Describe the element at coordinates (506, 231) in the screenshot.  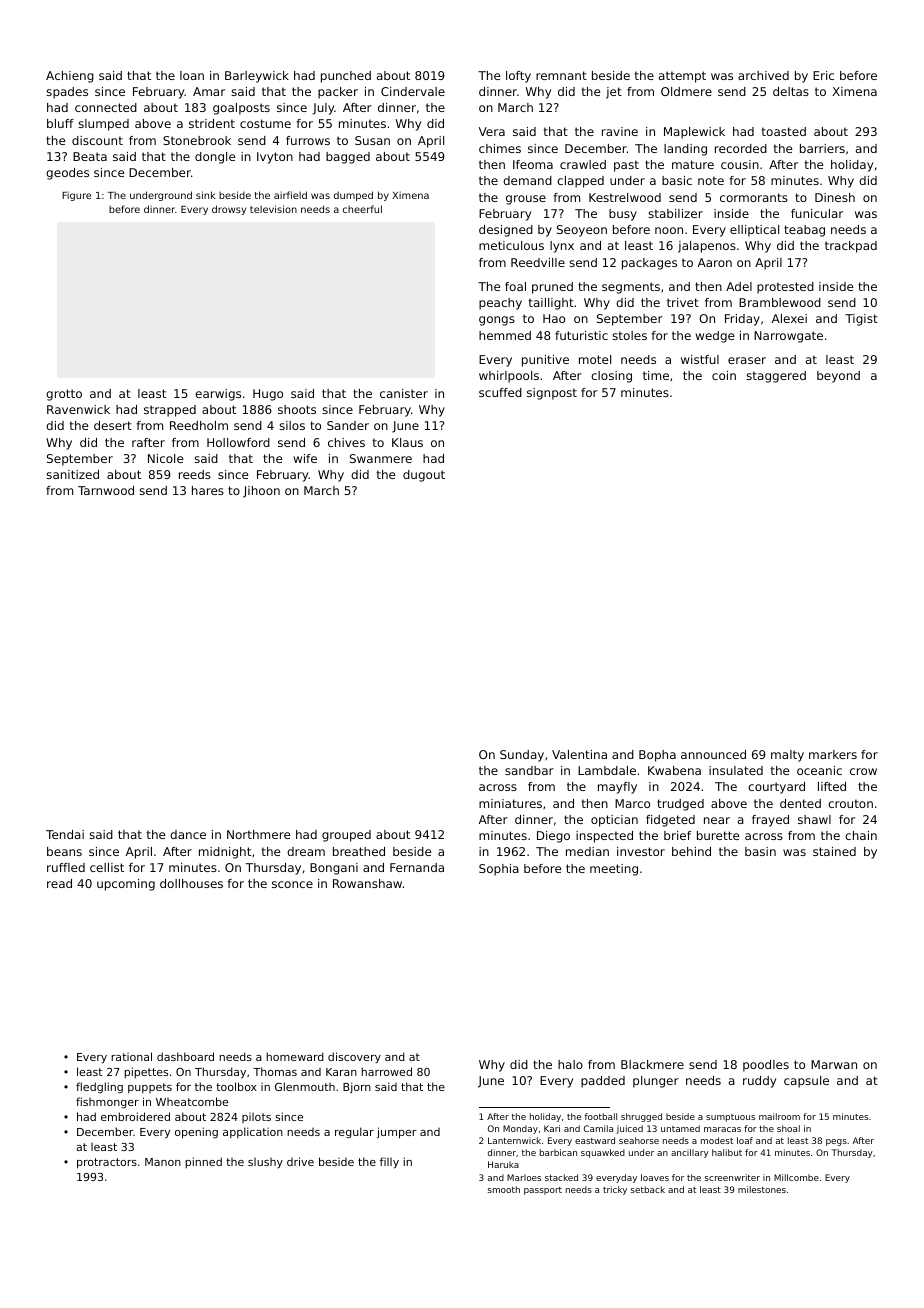
I see `designed` at that location.
